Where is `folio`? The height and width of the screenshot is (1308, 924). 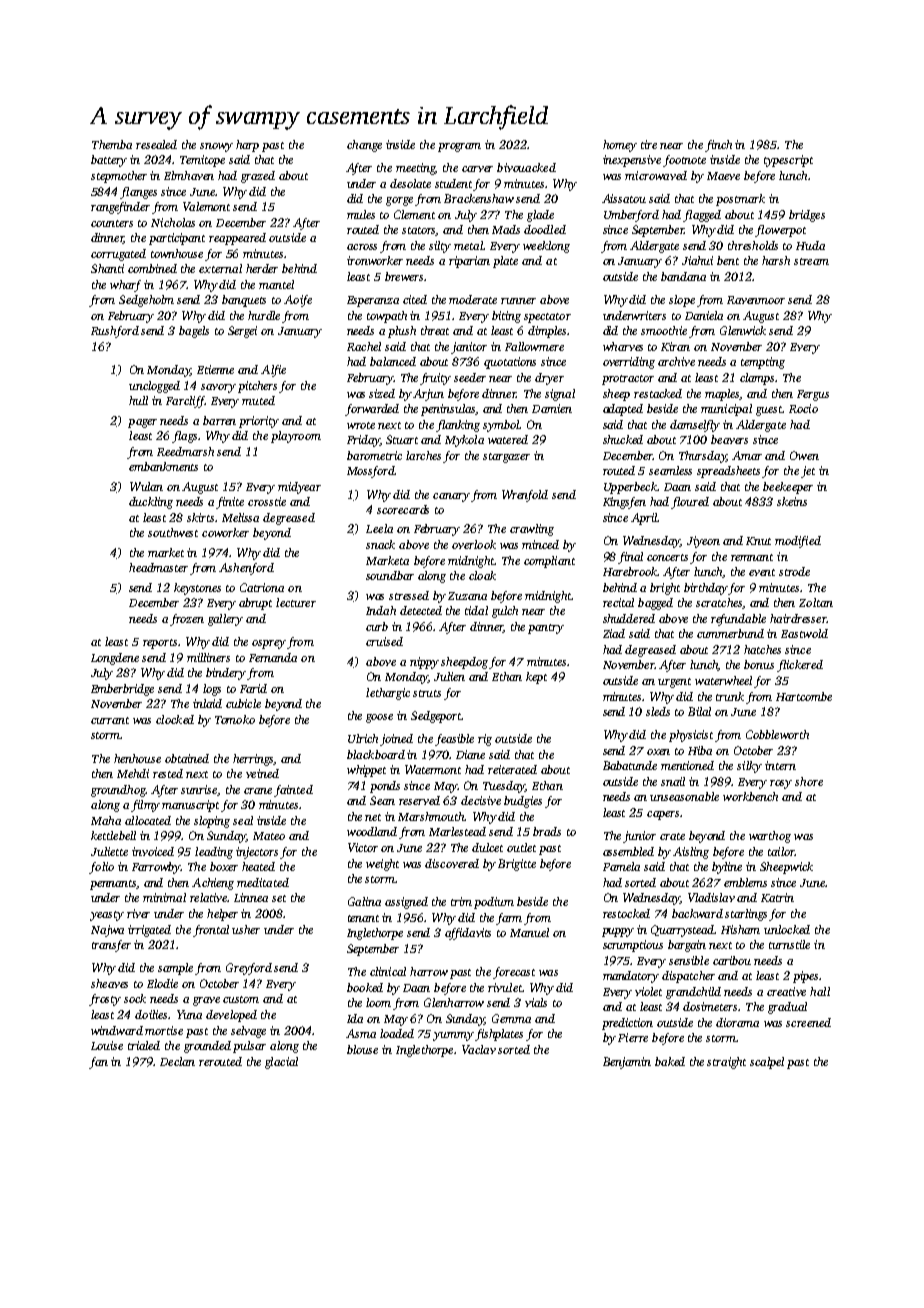
folio is located at coordinates (101, 868).
